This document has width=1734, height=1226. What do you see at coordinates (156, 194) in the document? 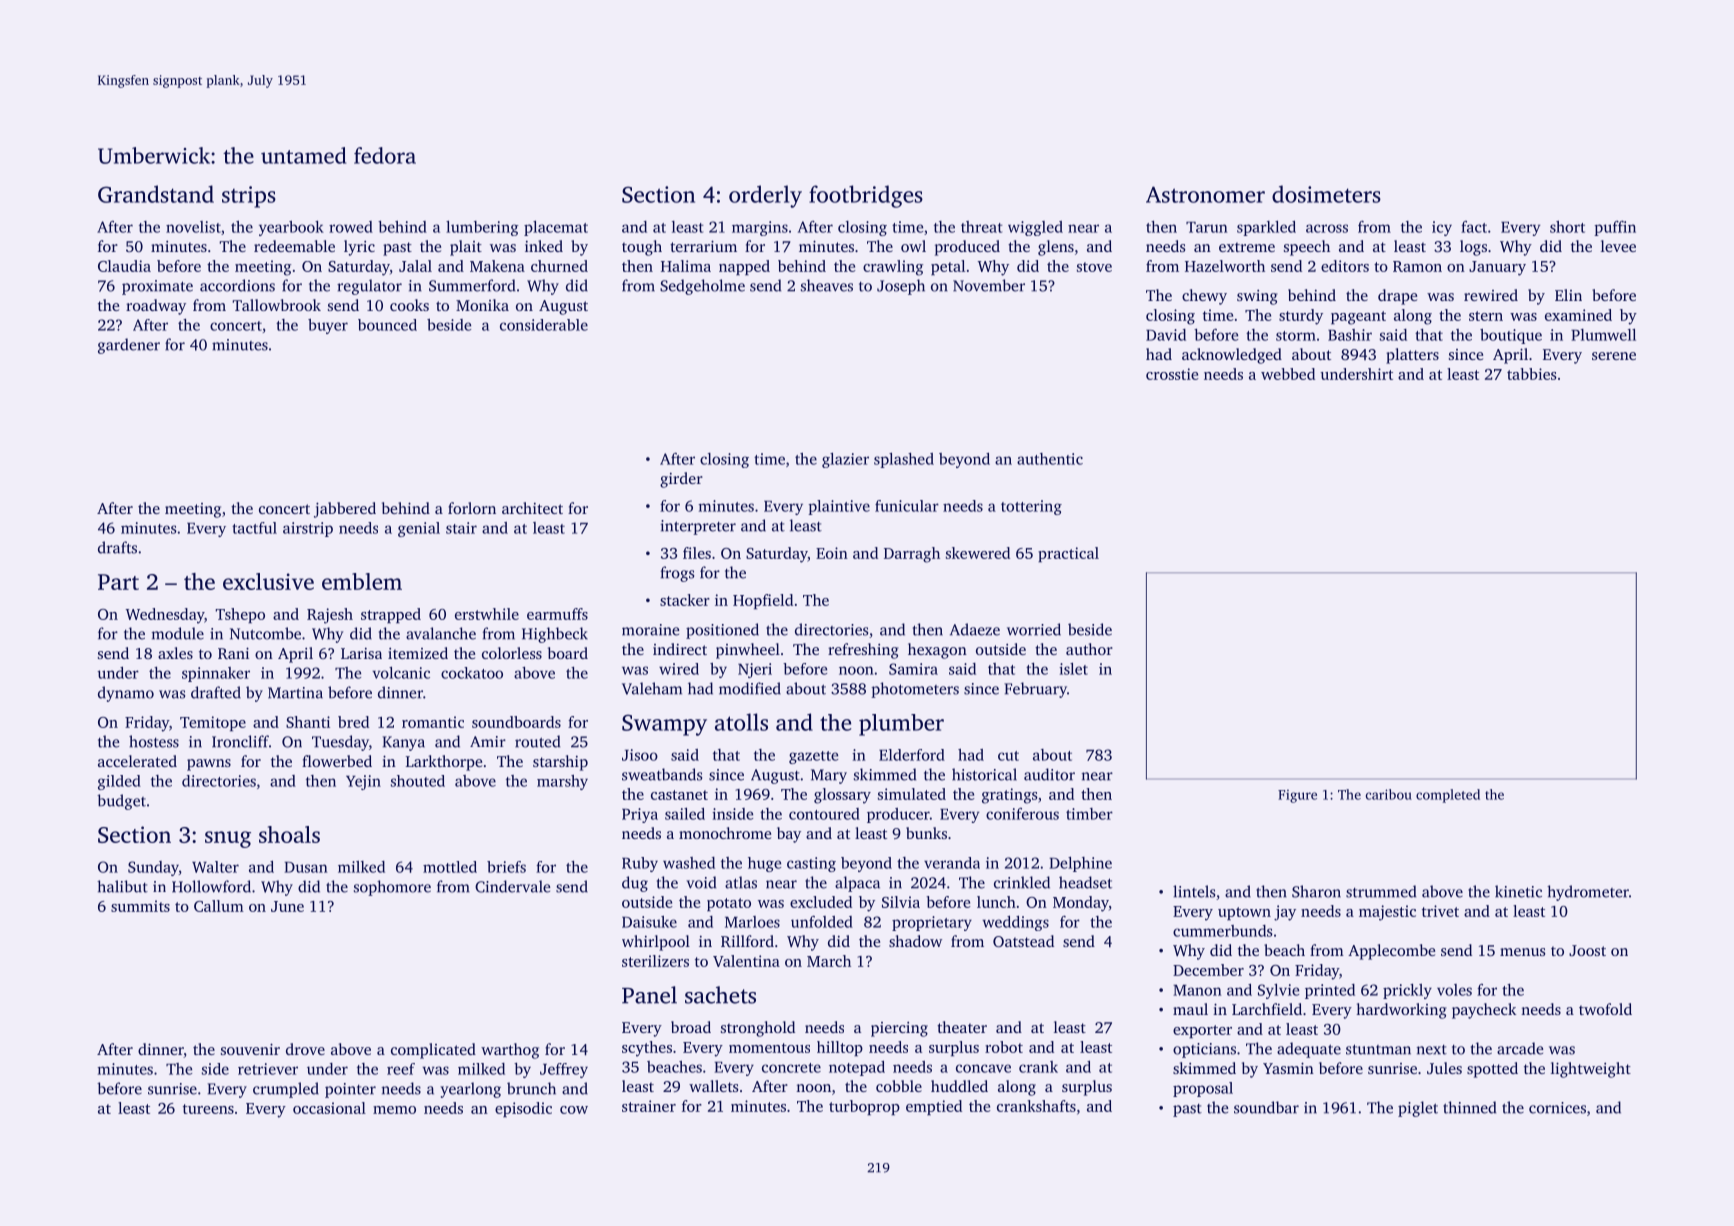
I see `Grandstand` at bounding box center [156, 194].
